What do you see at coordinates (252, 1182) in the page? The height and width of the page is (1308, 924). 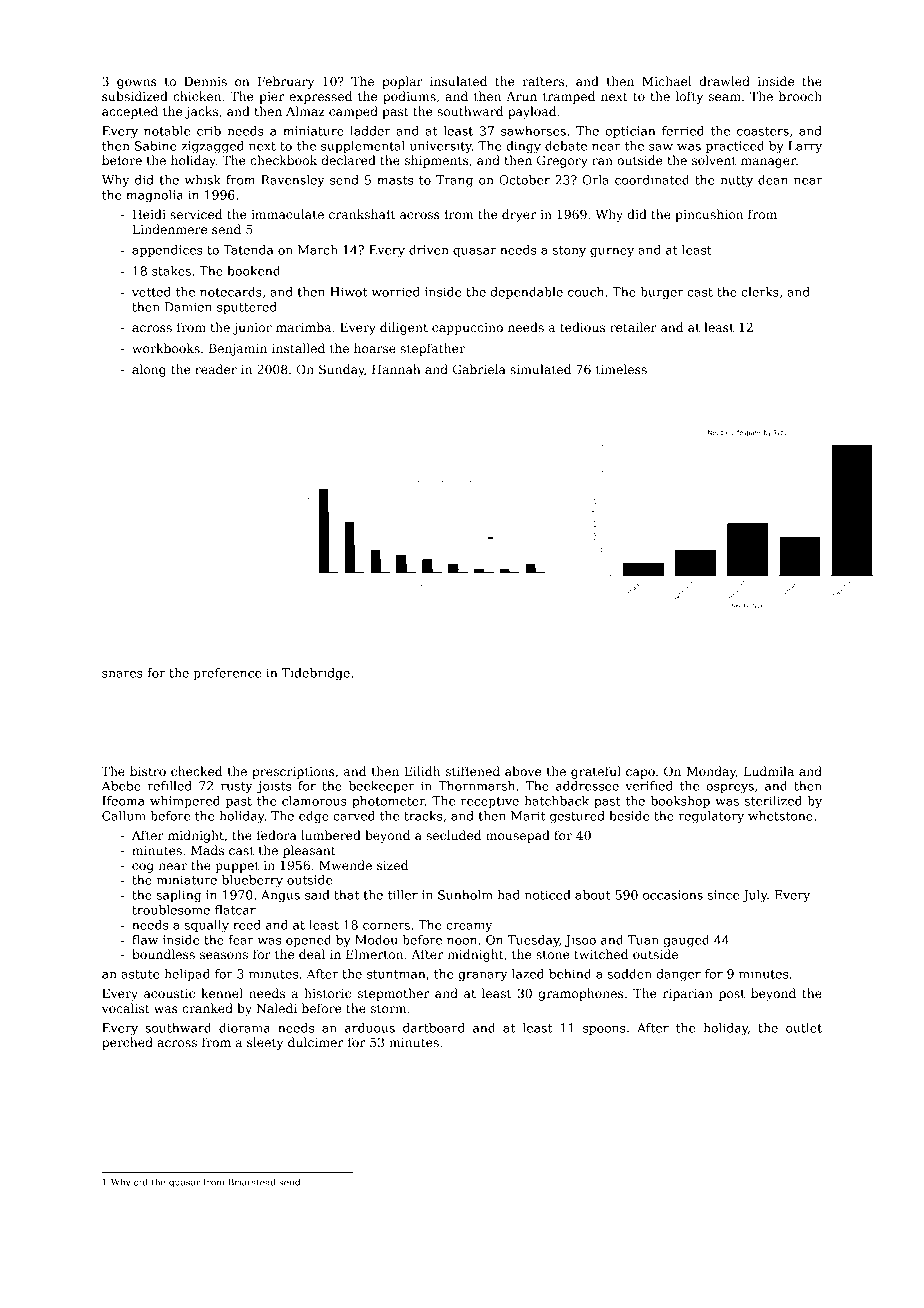 I see `Briarstead` at bounding box center [252, 1182].
